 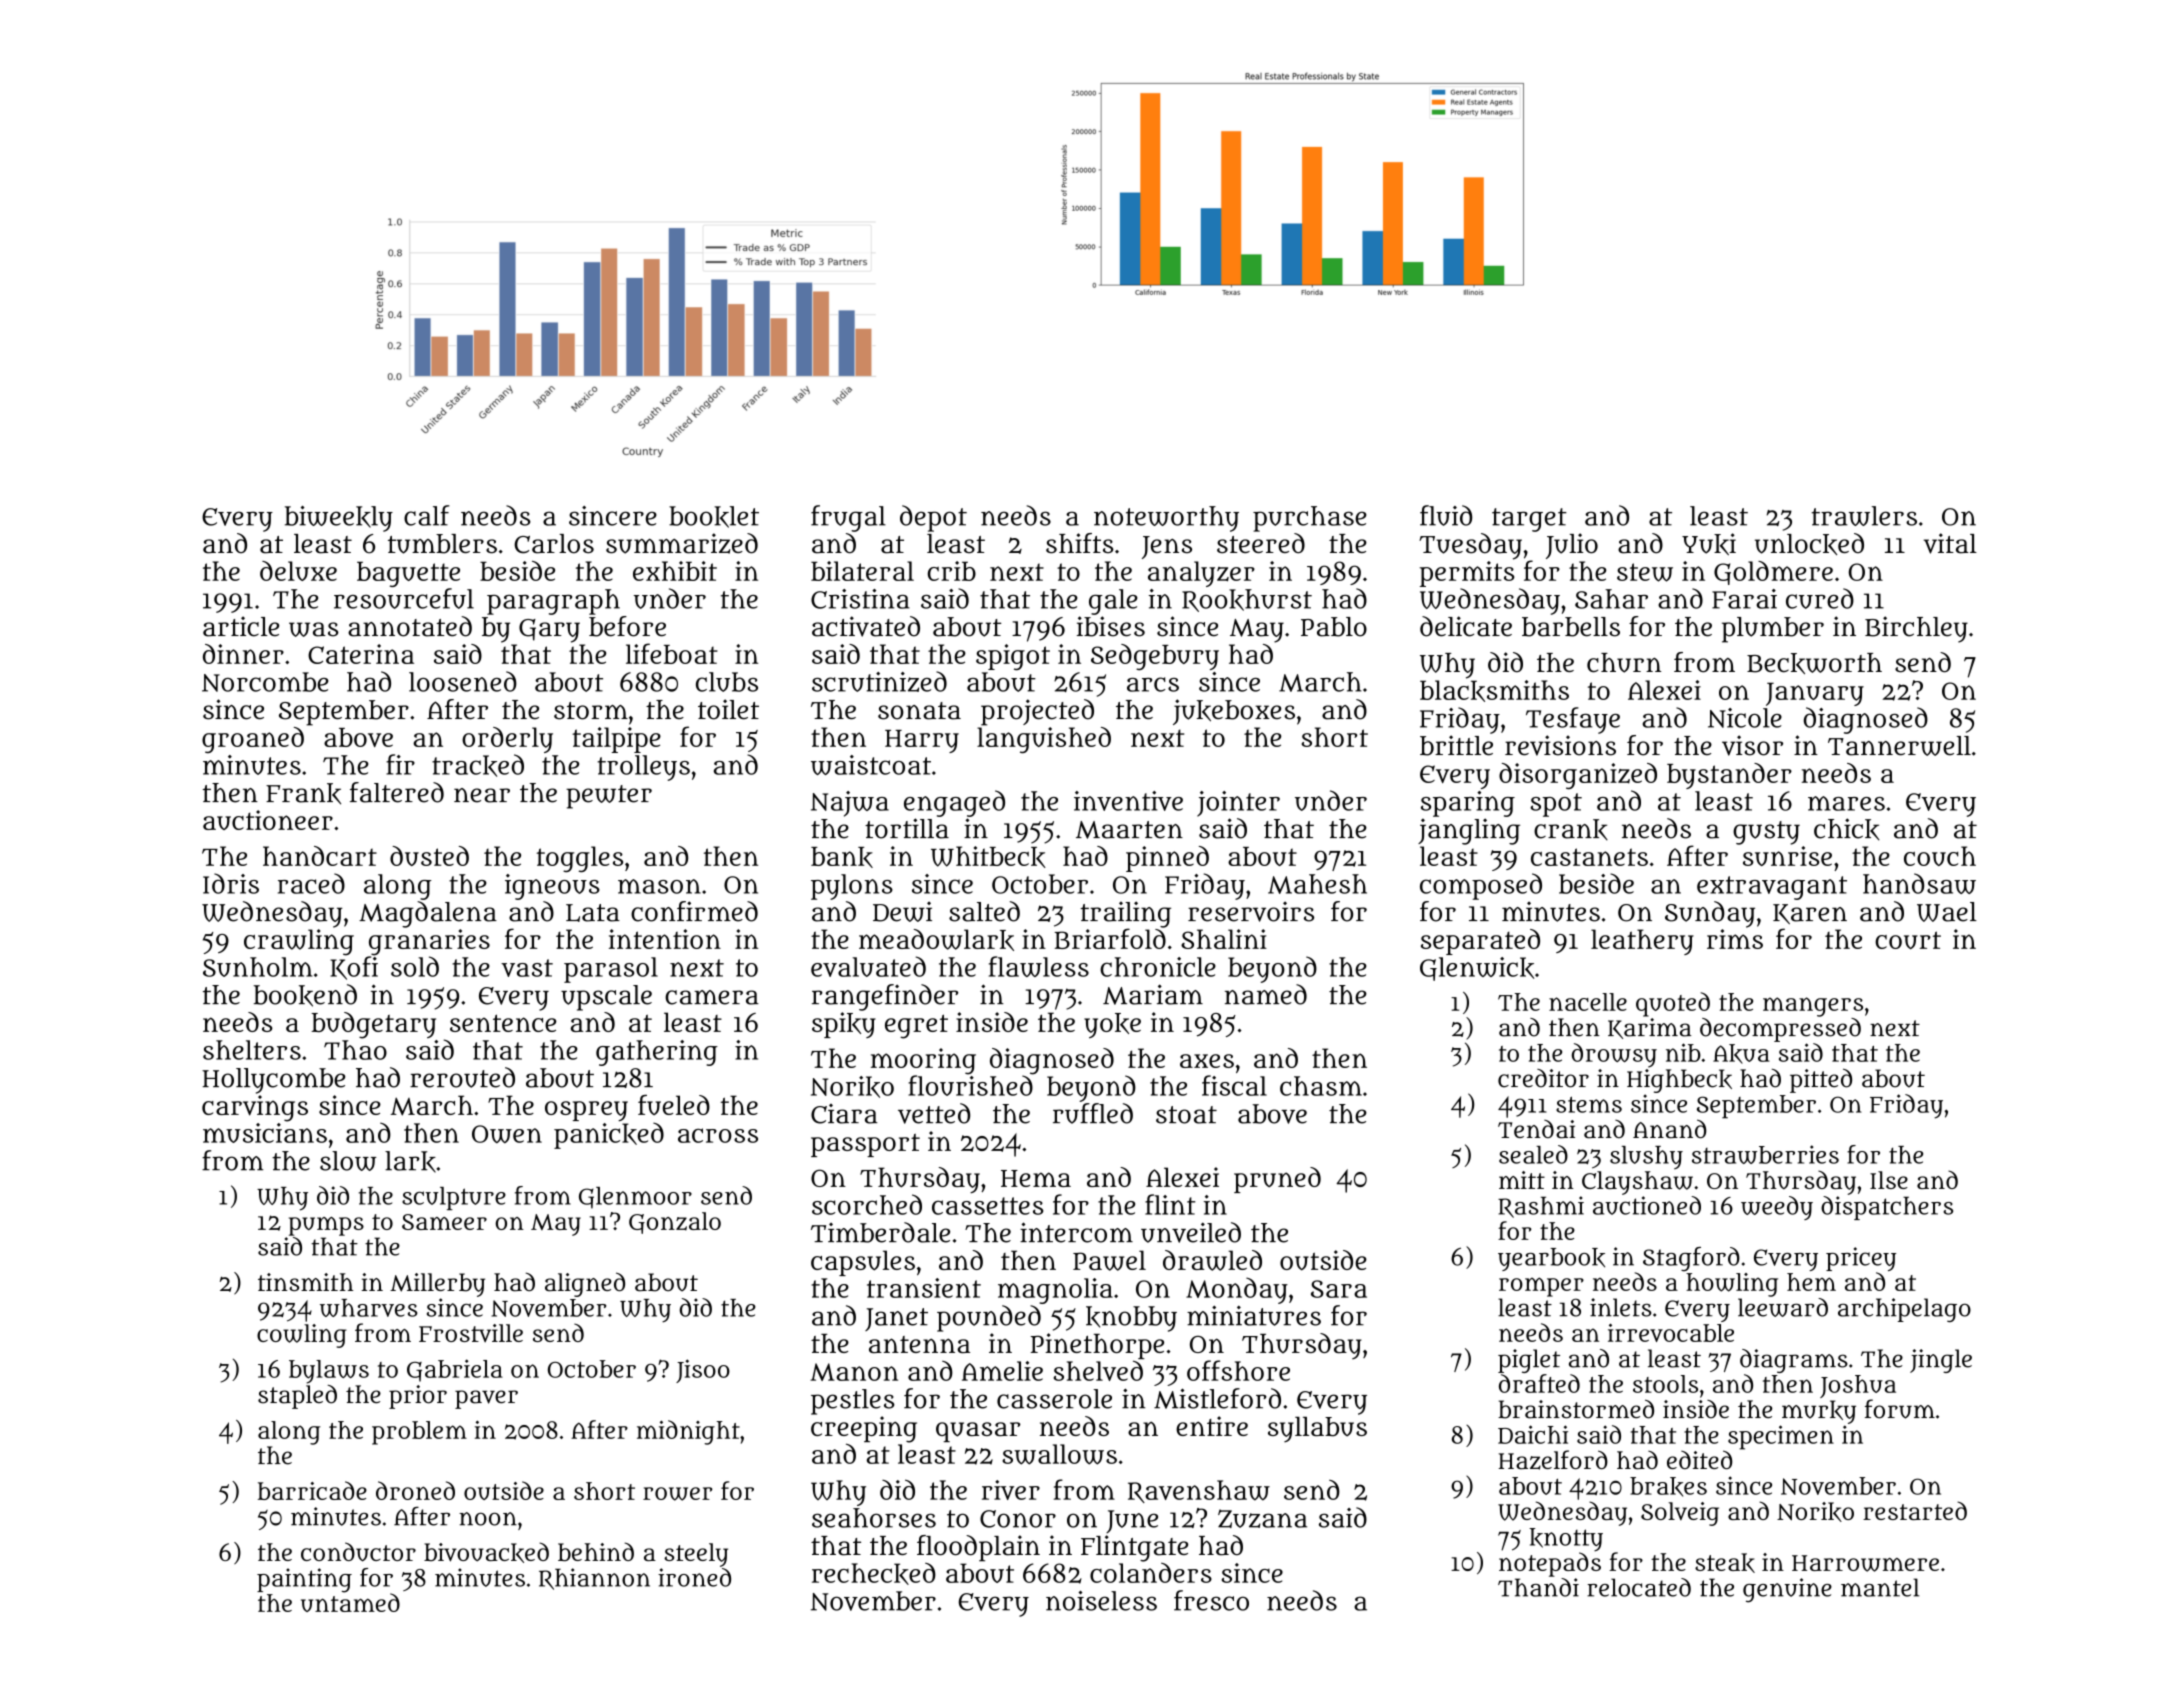 I want to click on Mariam, so click(x=1153, y=994).
